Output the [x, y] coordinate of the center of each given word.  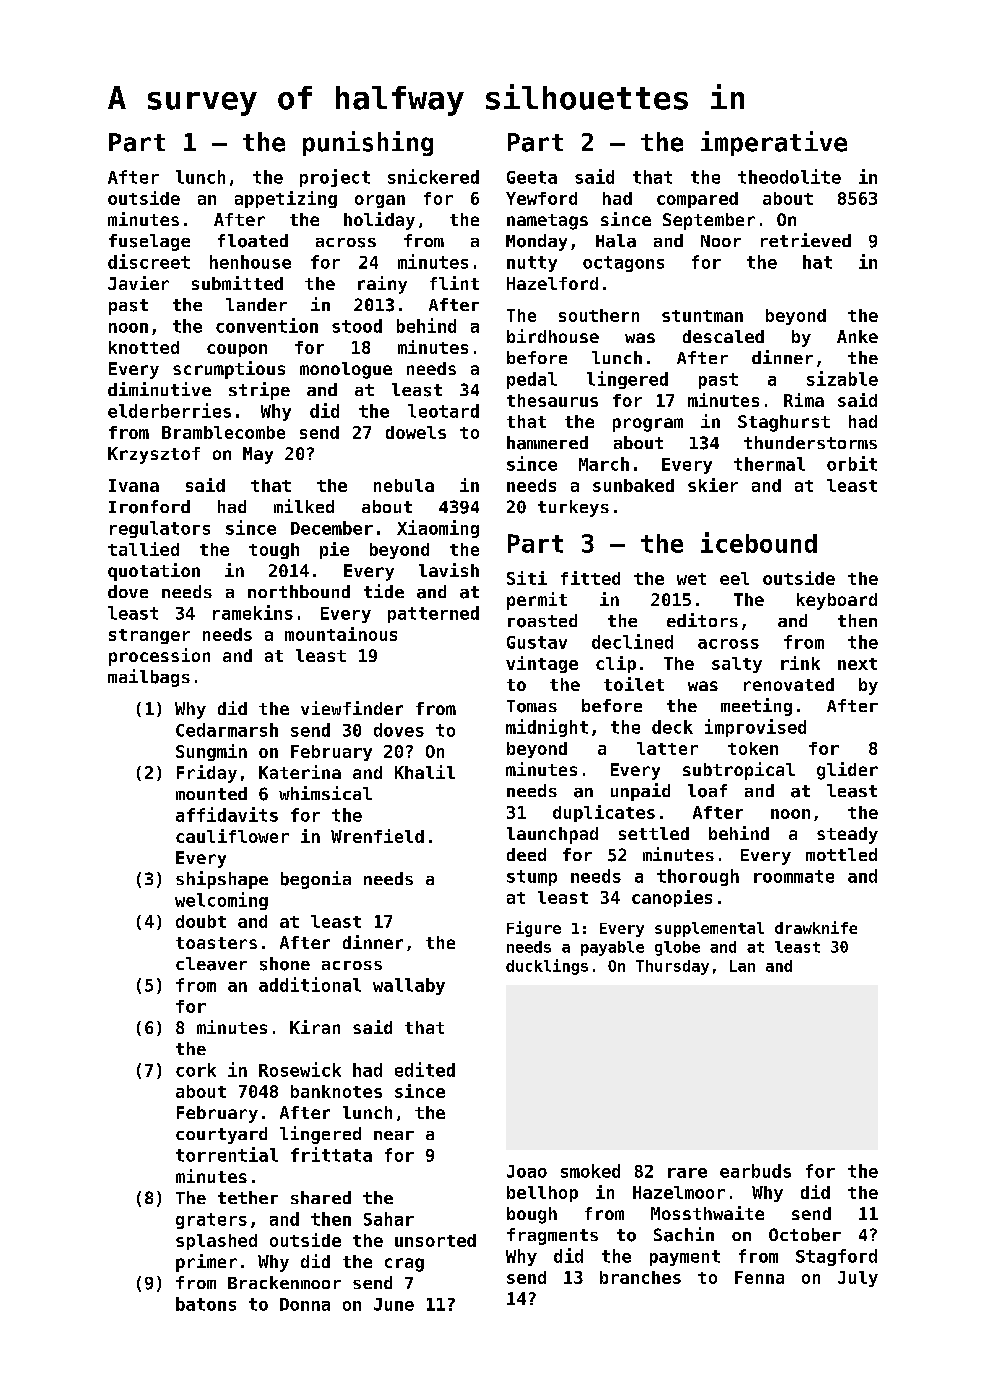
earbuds [755, 1171]
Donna [305, 1304]
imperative [774, 143]
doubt [201, 921]
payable [612, 948]
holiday [379, 221]
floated [253, 241]
